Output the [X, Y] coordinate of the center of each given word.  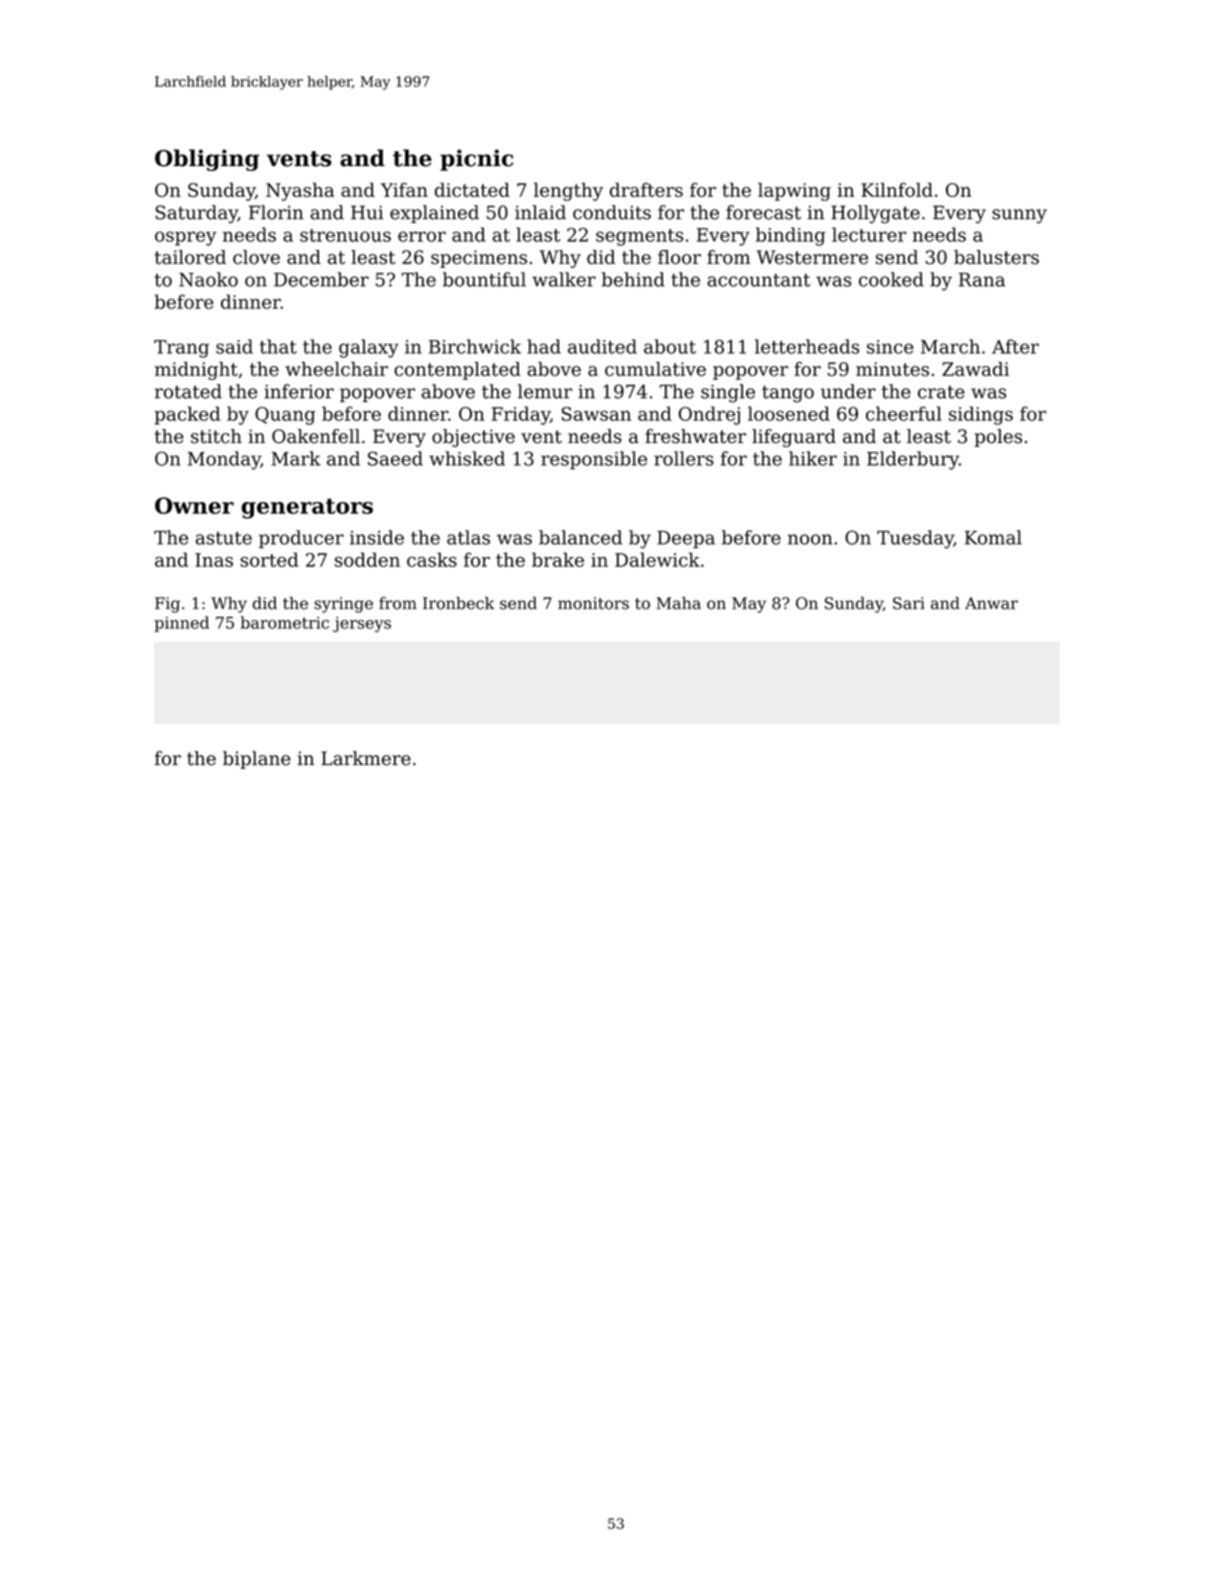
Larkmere [366, 758]
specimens [479, 259]
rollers [684, 458]
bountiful [484, 279]
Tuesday [915, 539]
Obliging [207, 160]
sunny [1019, 216]
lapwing [794, 192]
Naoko [208, 279]
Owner [194, 505]
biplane [257, 760]
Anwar [991, 603]
